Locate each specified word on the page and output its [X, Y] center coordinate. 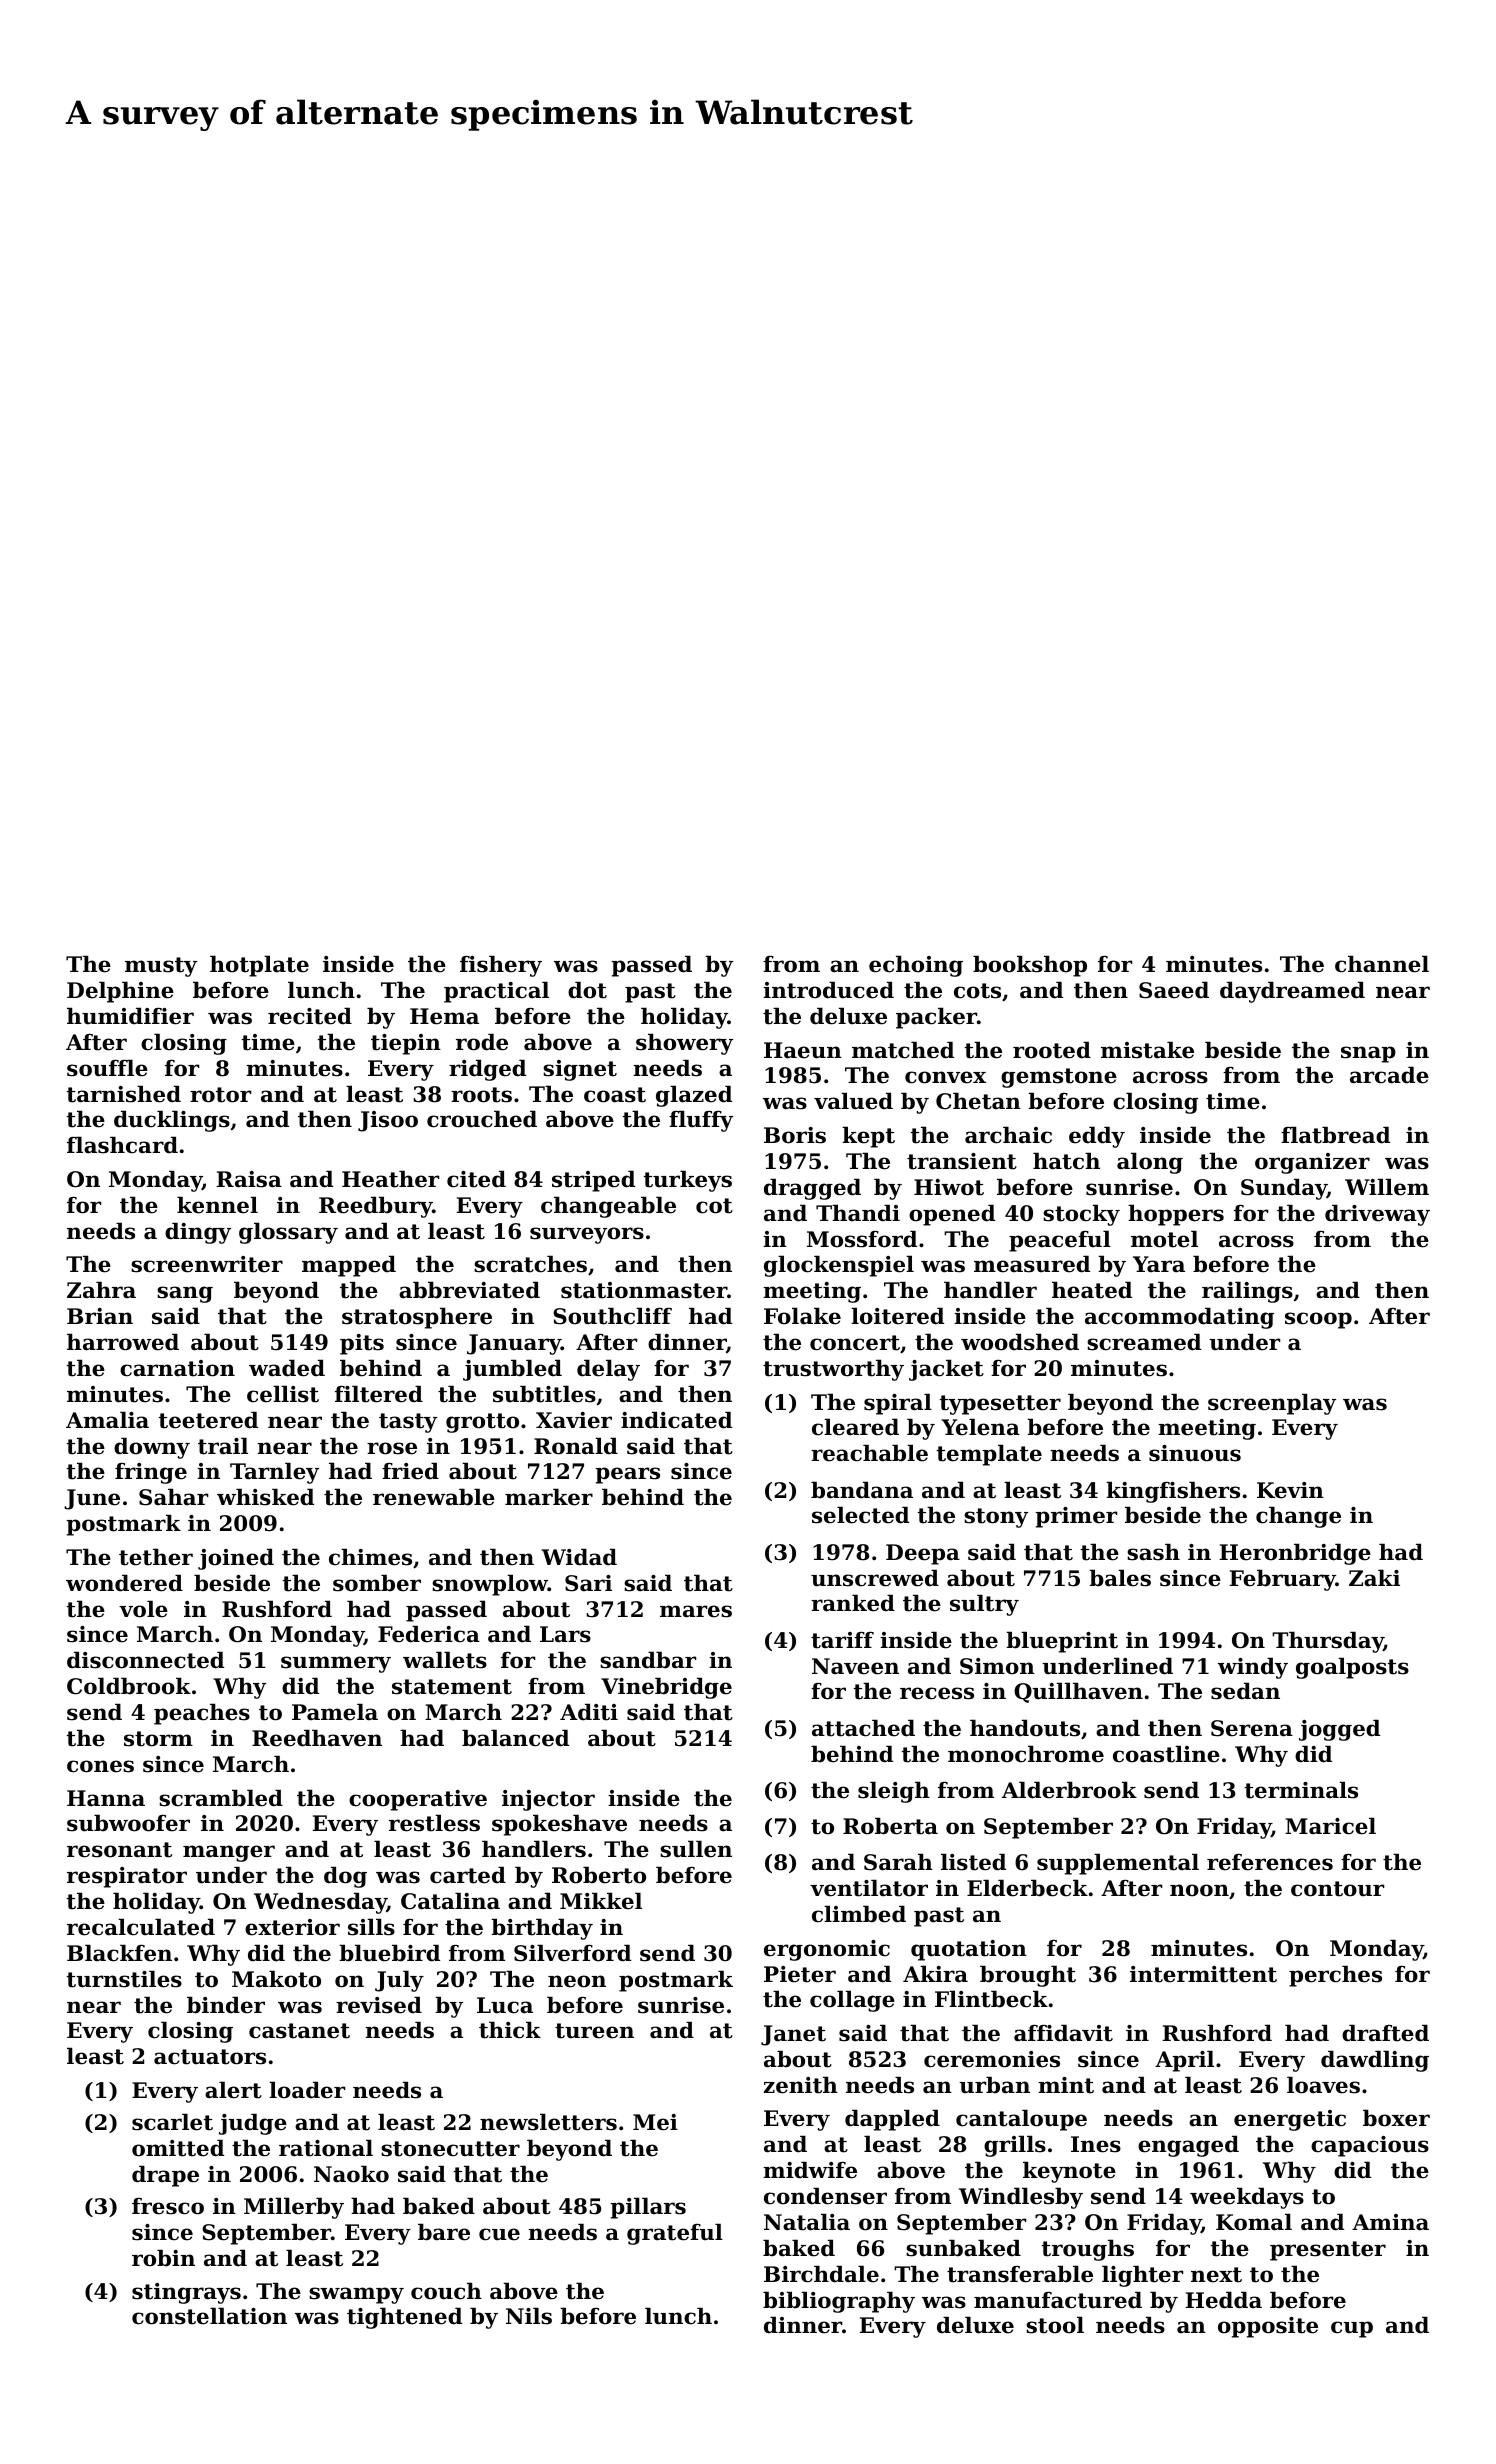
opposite [1268, 2327]
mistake [1147, 1050]
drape [165, 2176]
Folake [802, 1316]
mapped [349, 1266]
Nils [529, 2316]
